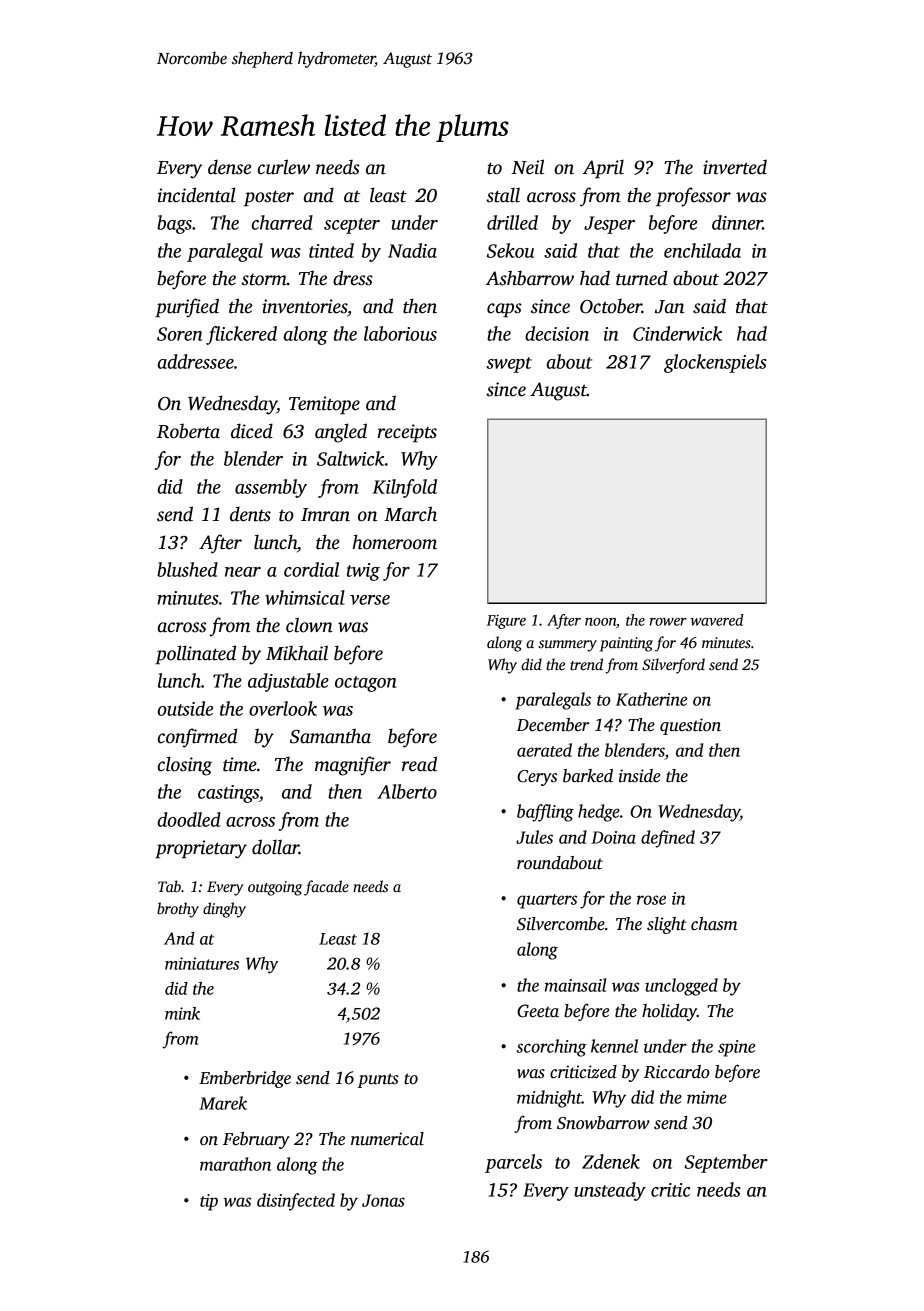 The width and height of the screenshot is (924, 1311). Describe the element at coordinates (209, 1202) in the screenshot. I see `tip` at that location.
